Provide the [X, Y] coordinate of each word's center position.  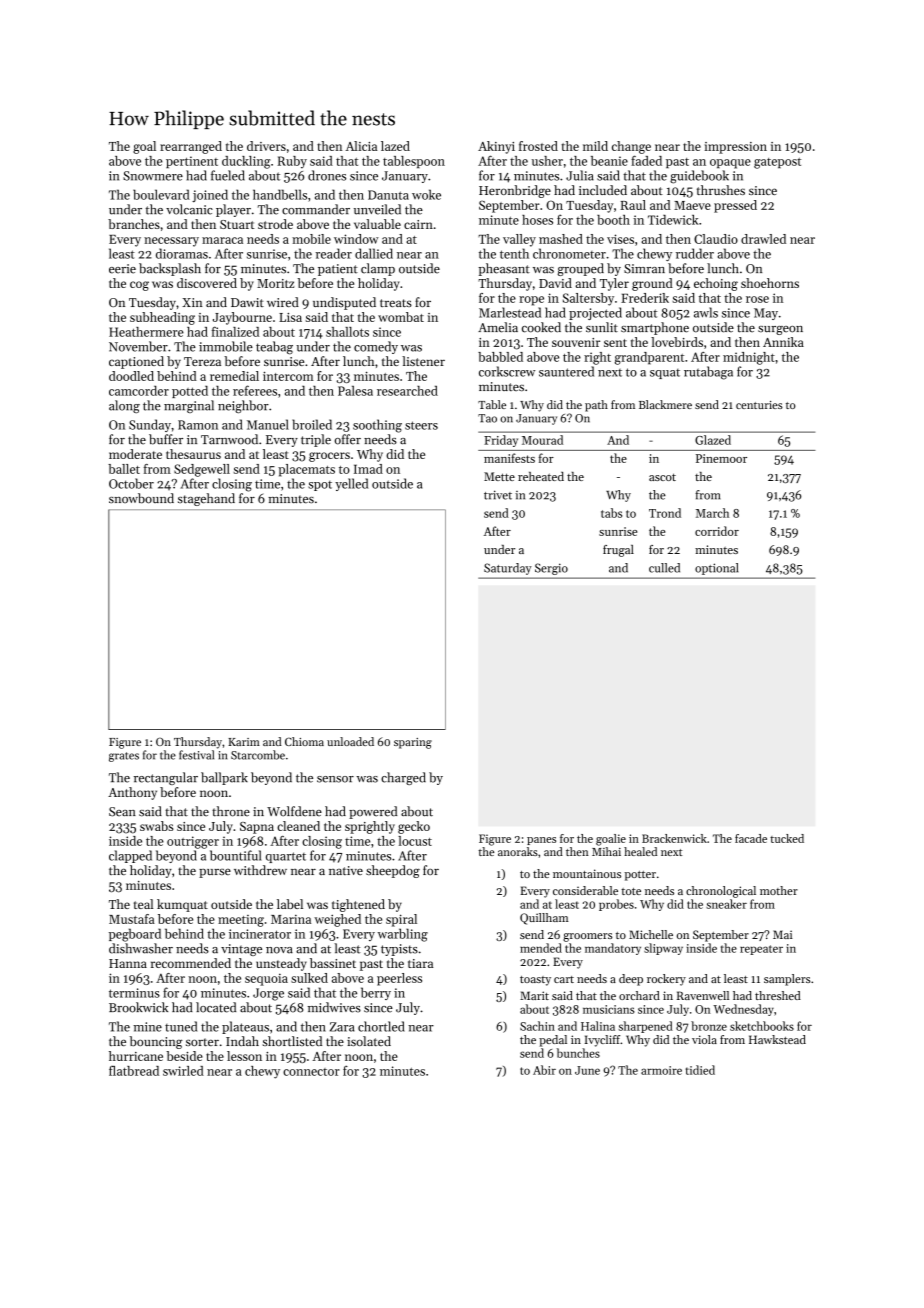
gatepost [777, 163]
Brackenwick [674, 838]
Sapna [257, 828]
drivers [266, 146]
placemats [306, 470]
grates [124, 757]
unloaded [350, 741]
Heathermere [146, 332]
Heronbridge [515, 191]
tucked [787, 838]
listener [423, 361]
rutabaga [708, 373]
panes [541, 841]
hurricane [136, 1056]
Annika [783, 342]
